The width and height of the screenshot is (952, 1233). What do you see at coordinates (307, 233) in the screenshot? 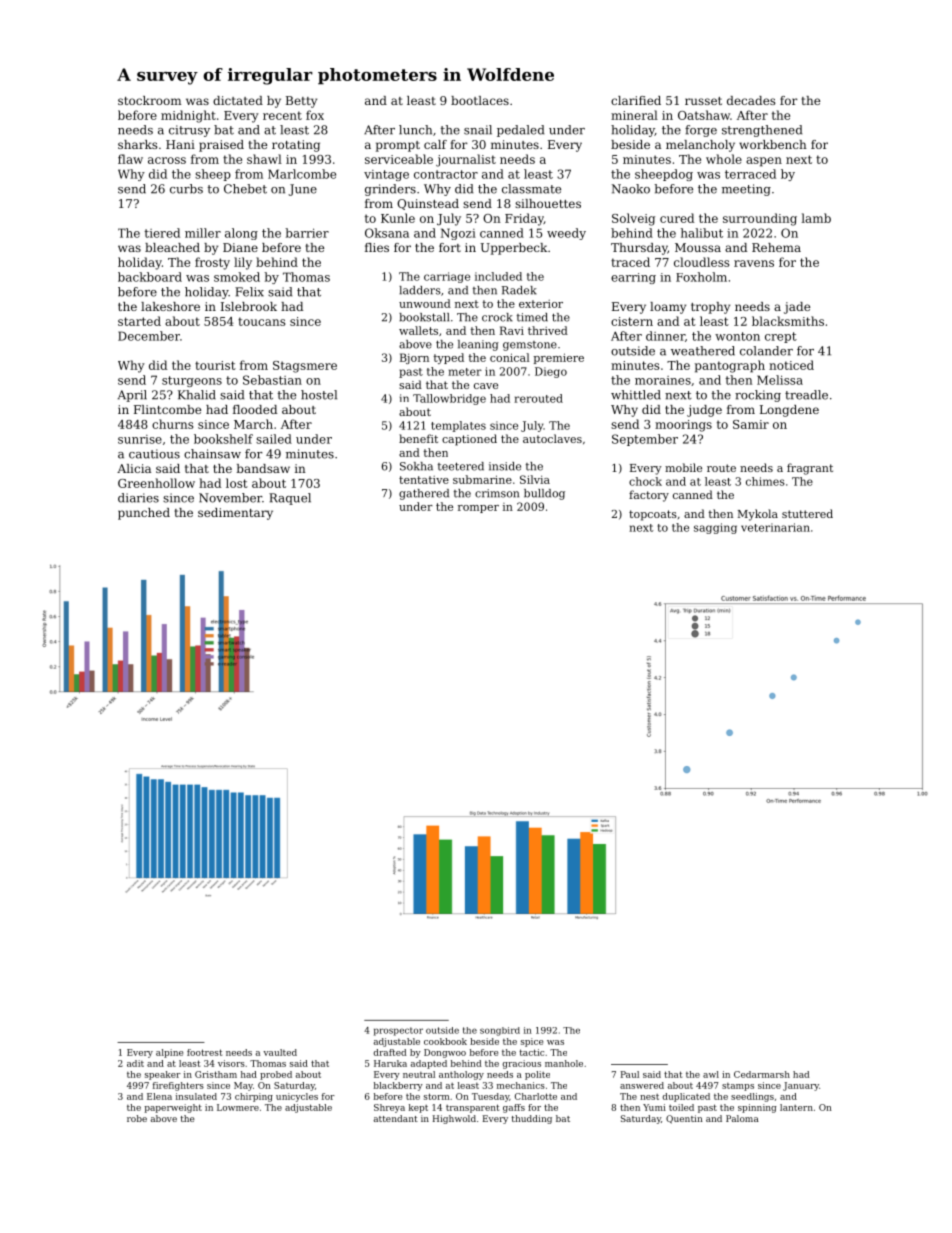
I see `barrier` at bounding box center [307, 233].
